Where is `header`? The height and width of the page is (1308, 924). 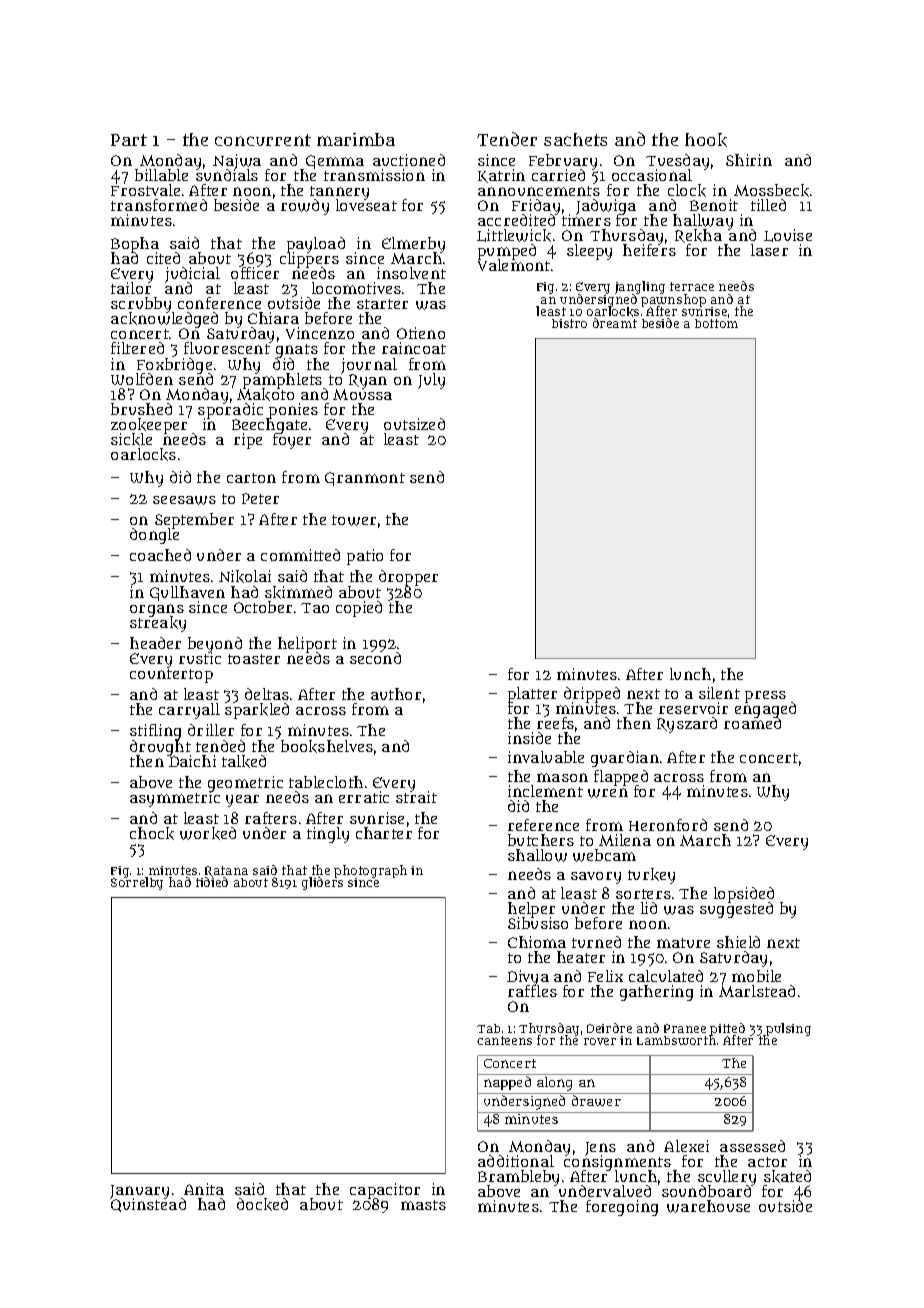 header is located at coordinates (155, 643).
